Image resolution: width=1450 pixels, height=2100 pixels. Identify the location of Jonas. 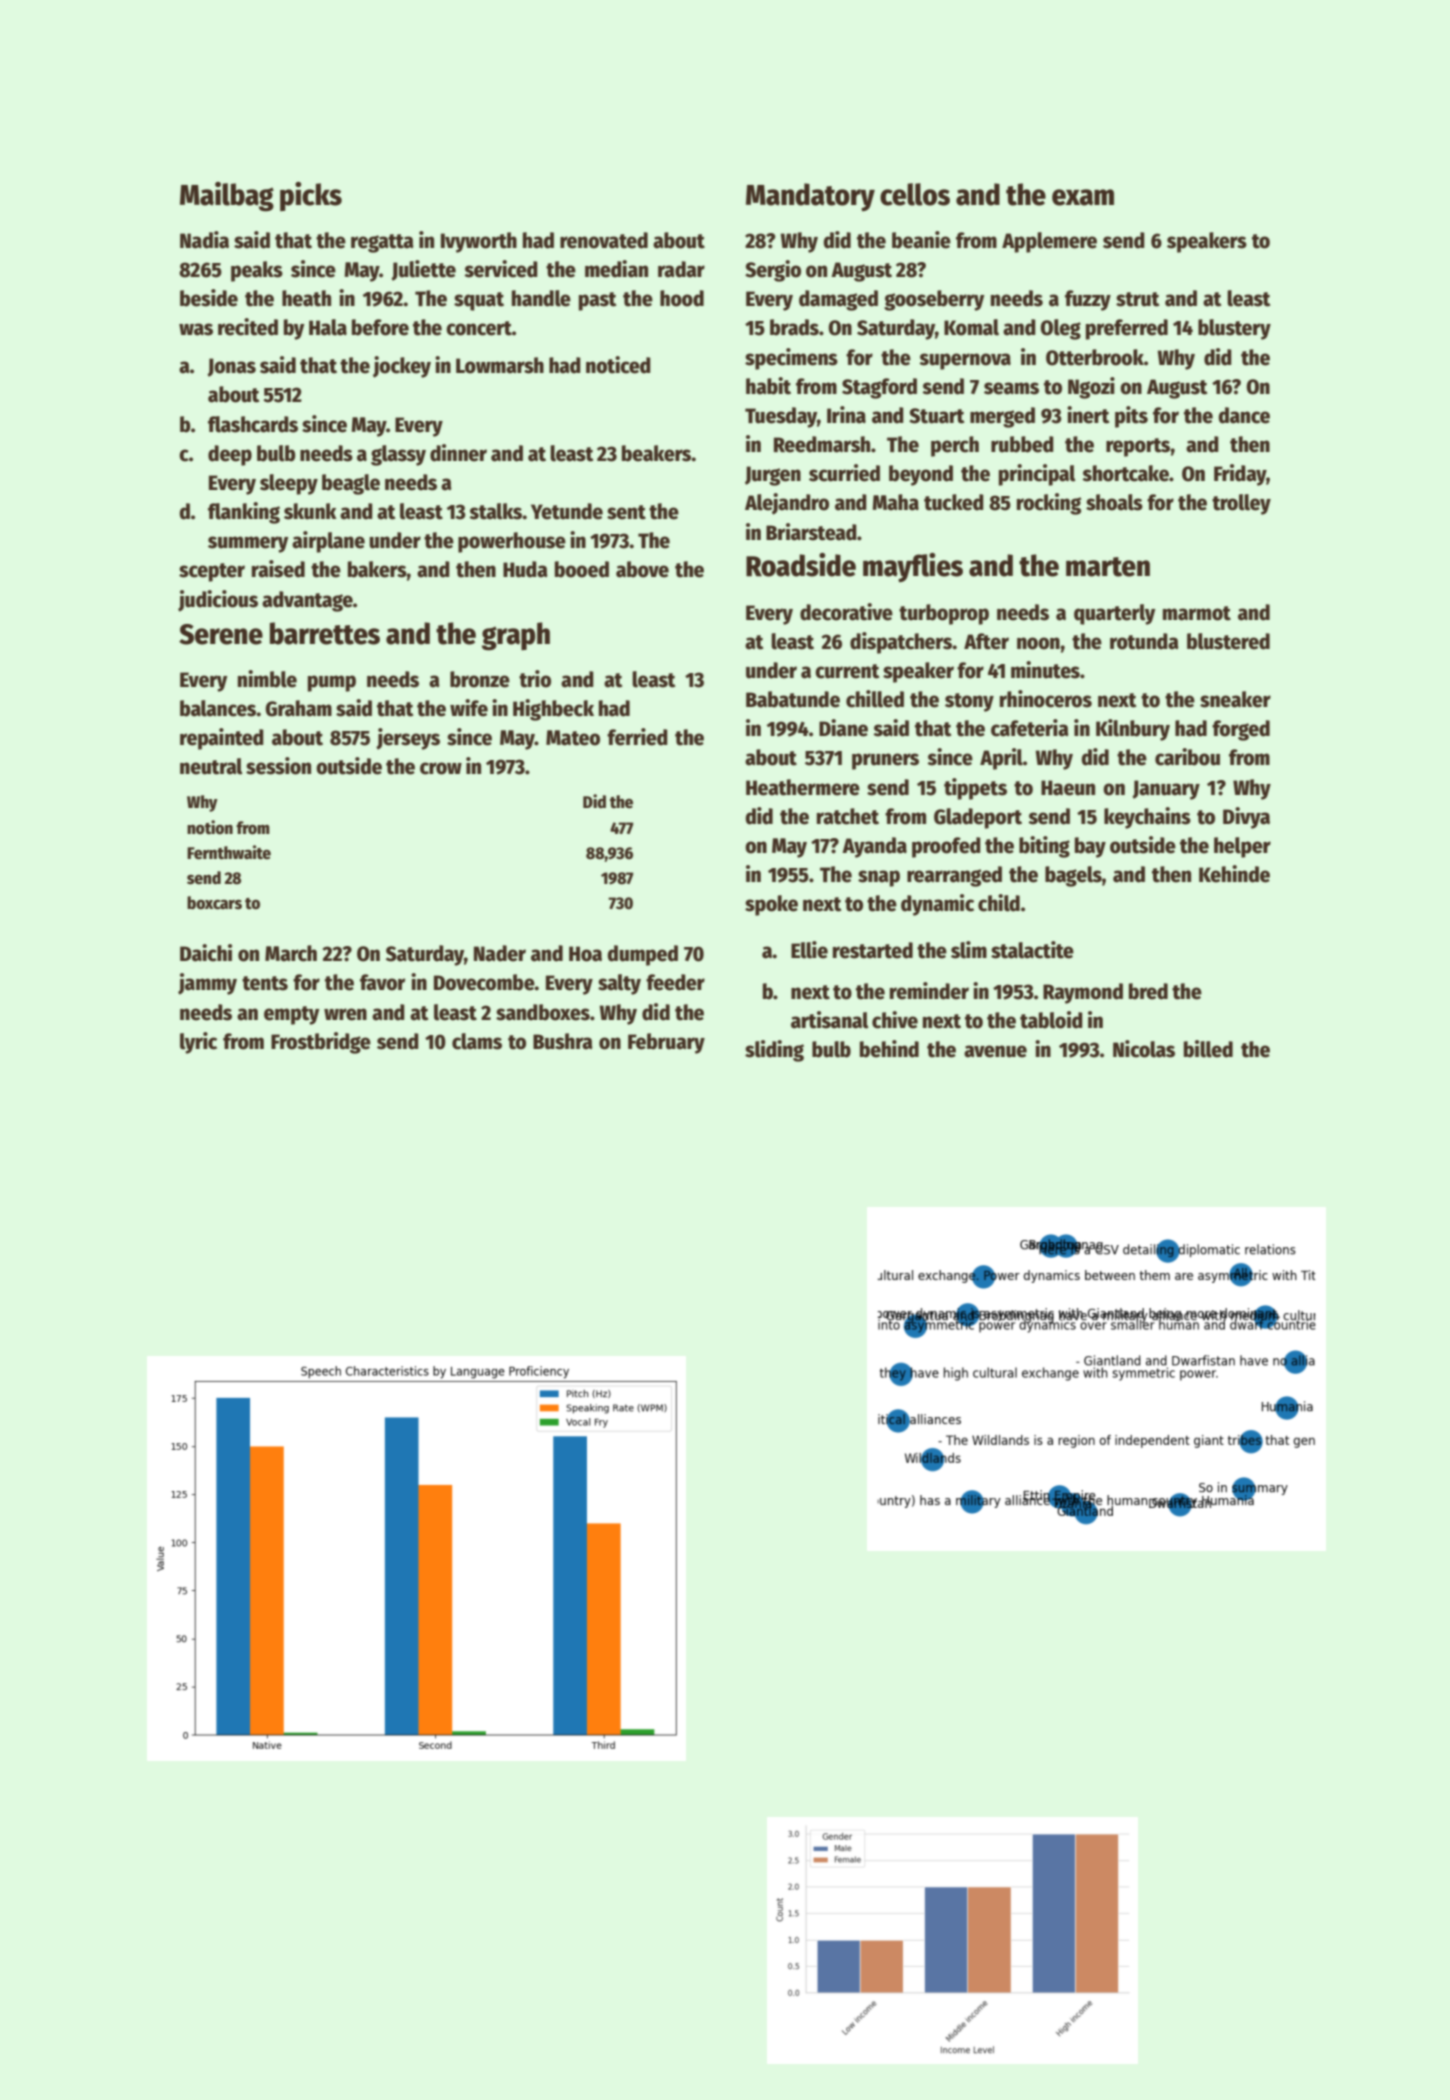
(231, 367).
